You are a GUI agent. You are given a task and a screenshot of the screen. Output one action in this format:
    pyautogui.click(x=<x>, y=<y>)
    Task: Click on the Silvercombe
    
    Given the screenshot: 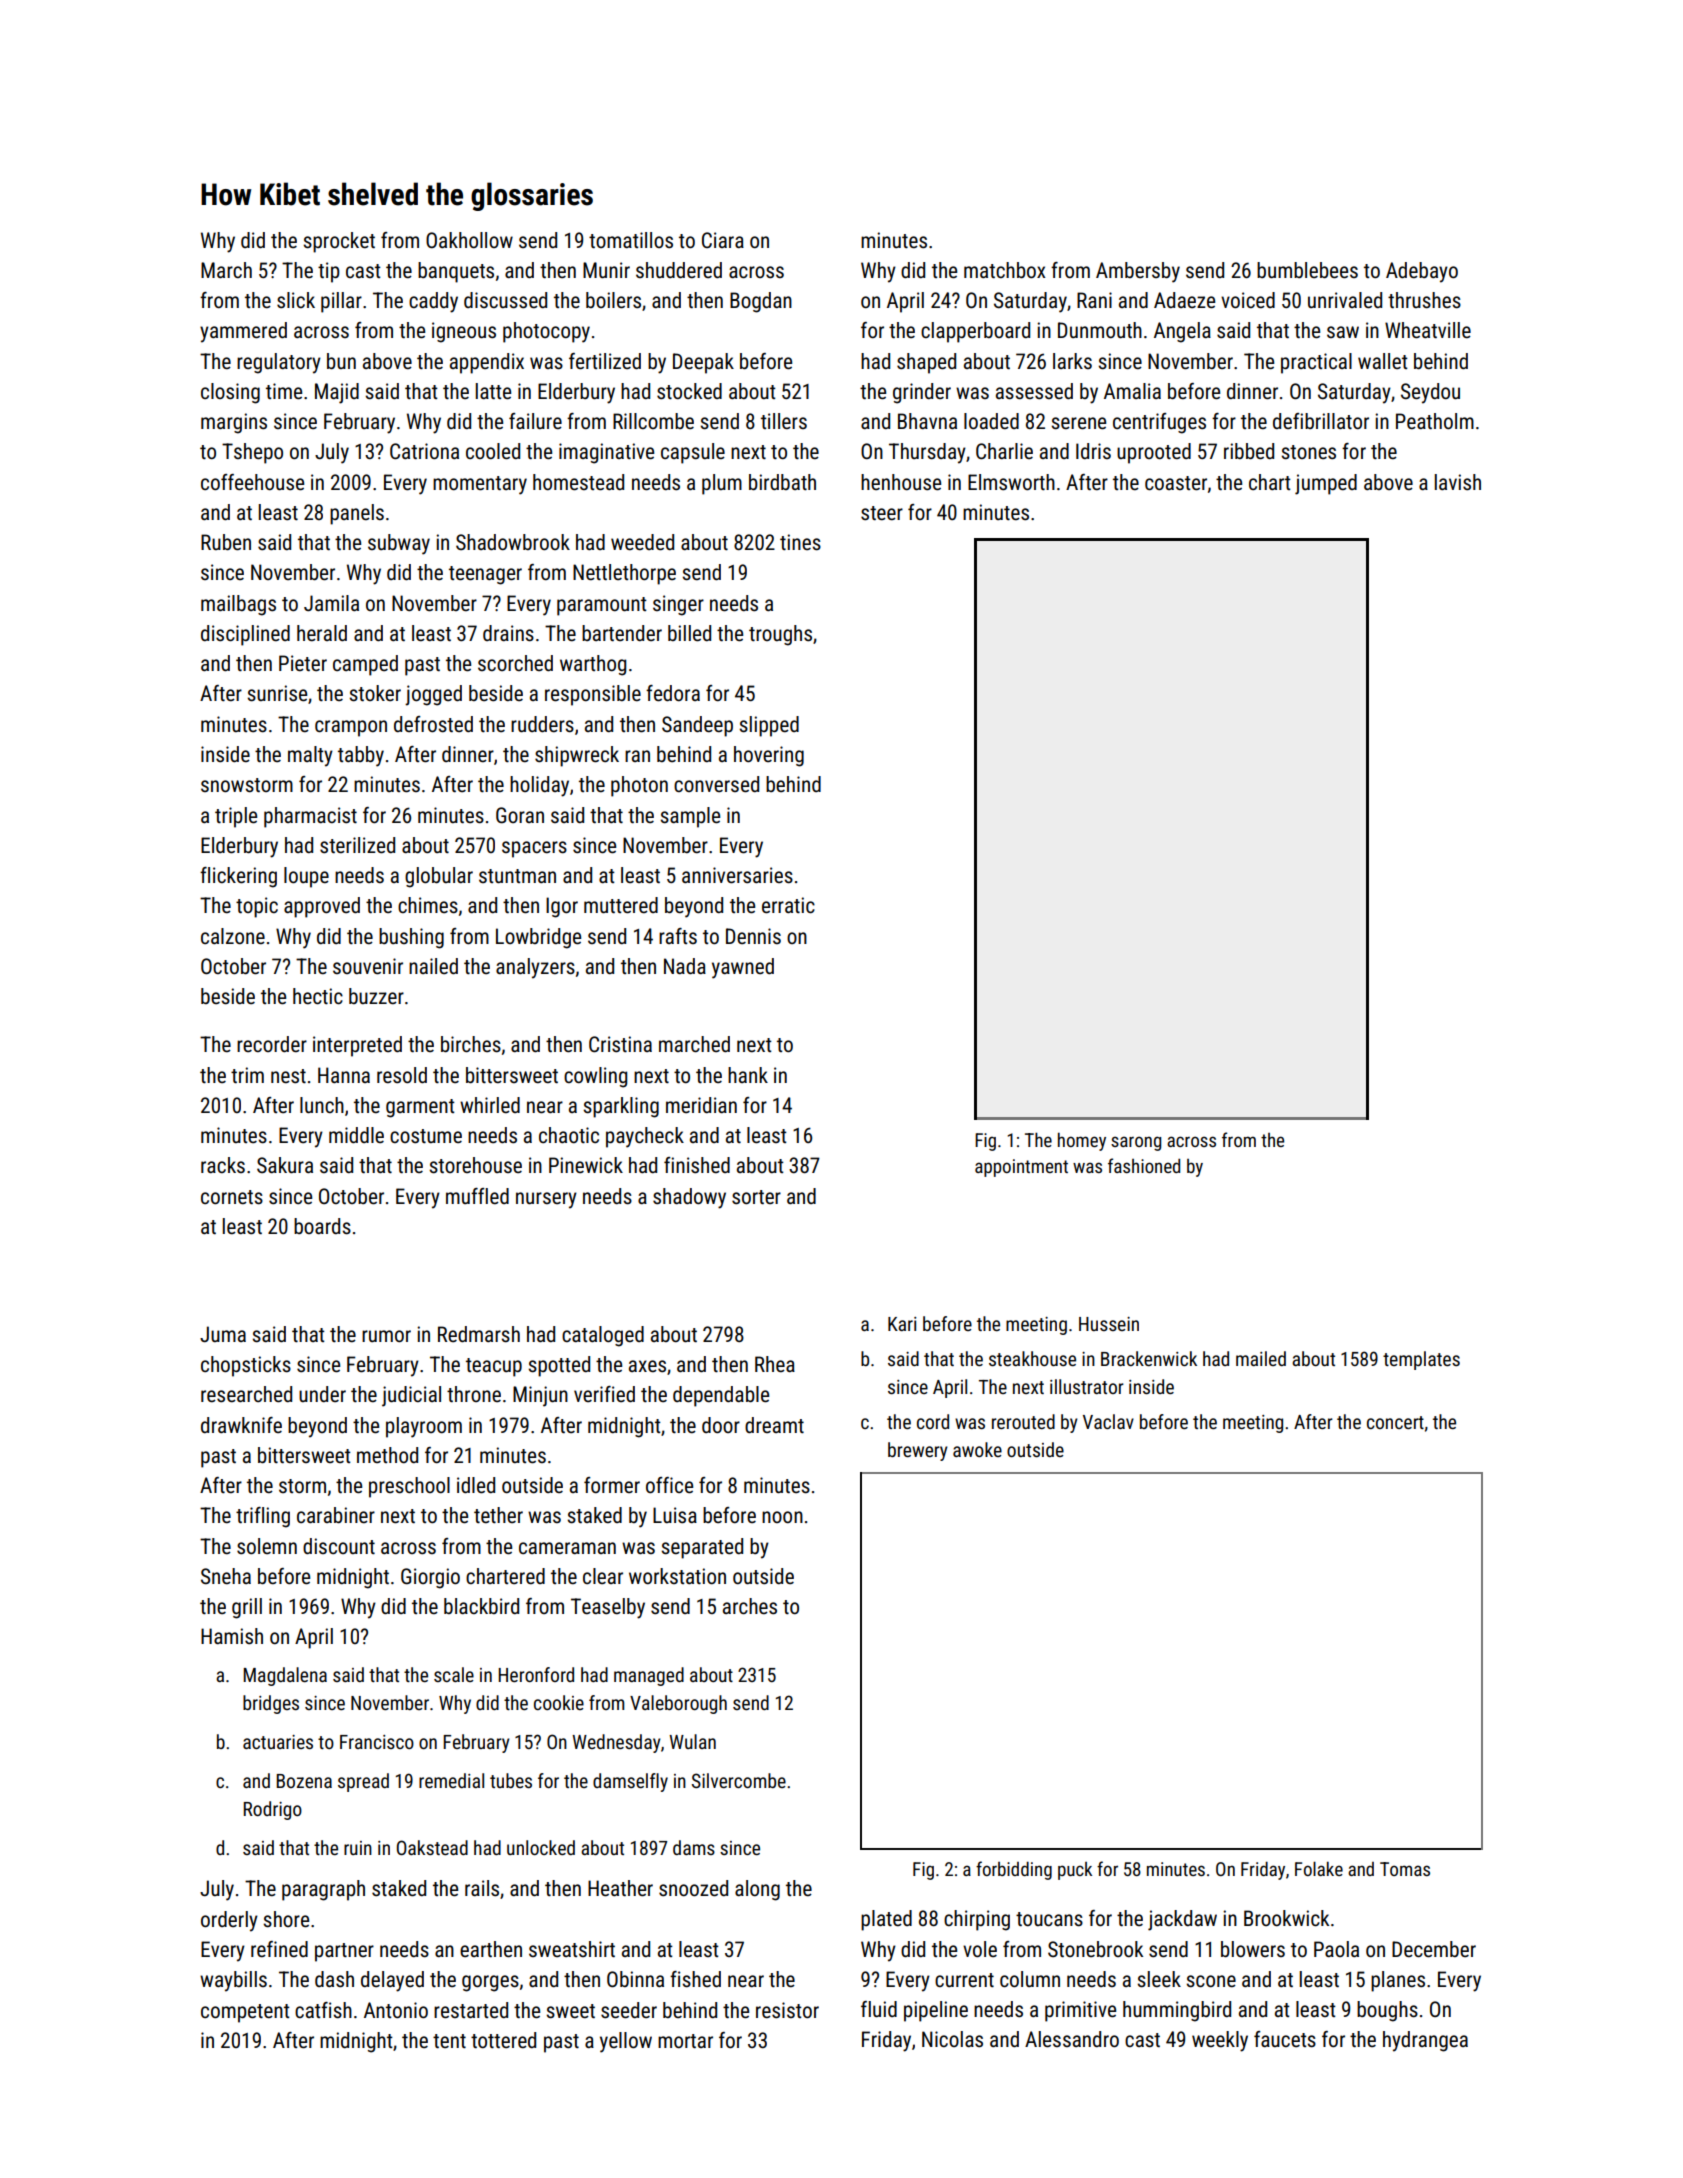 What is the action you would take?
    pyautogui.click(x=739, y=1780)
